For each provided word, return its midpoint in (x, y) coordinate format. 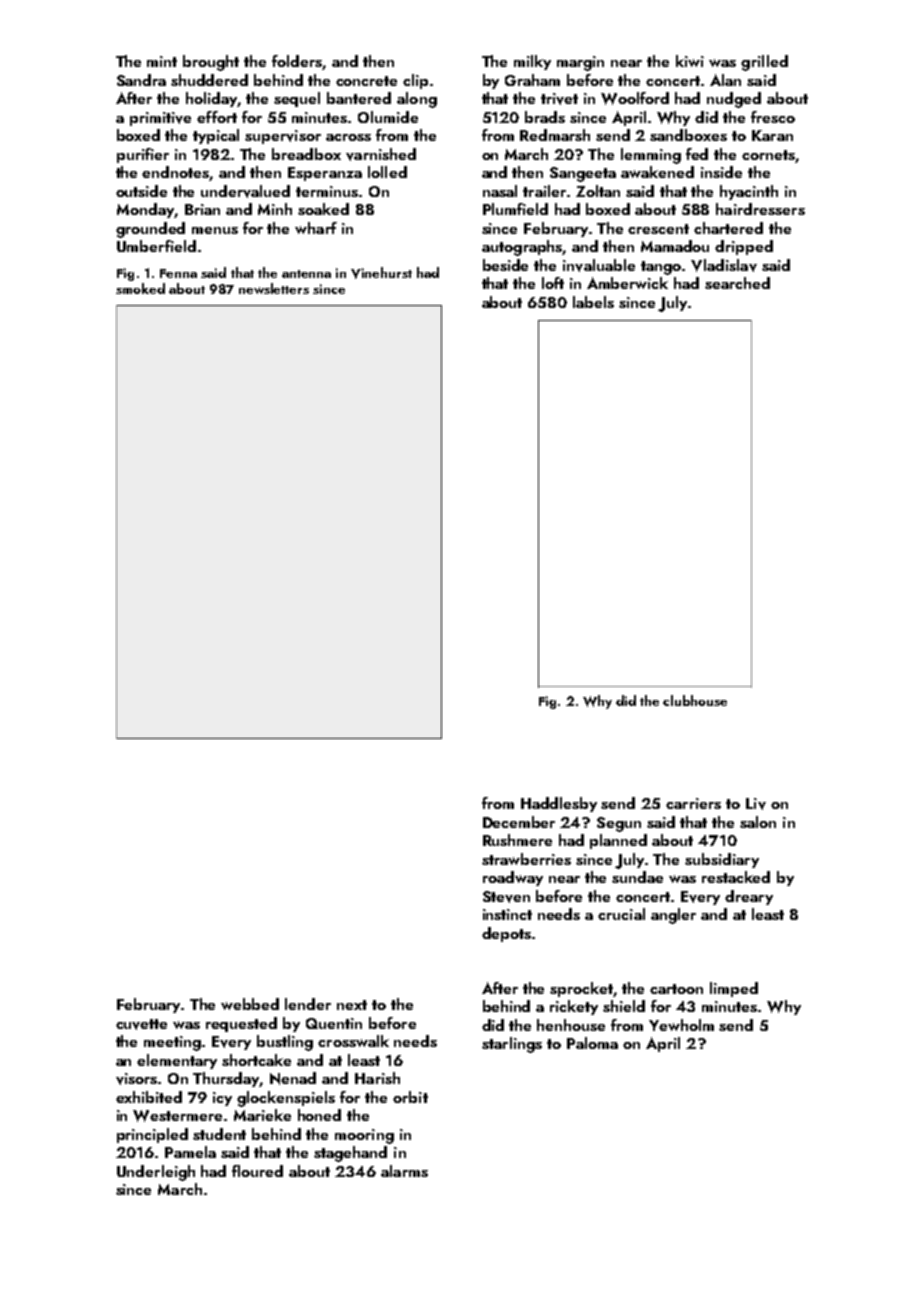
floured (257, 1171)
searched (737, 283)
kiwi (690, 61)
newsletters (274, 288)
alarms (404, 1171)
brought (211, 63)
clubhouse (695, 700)
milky (532, 62)
